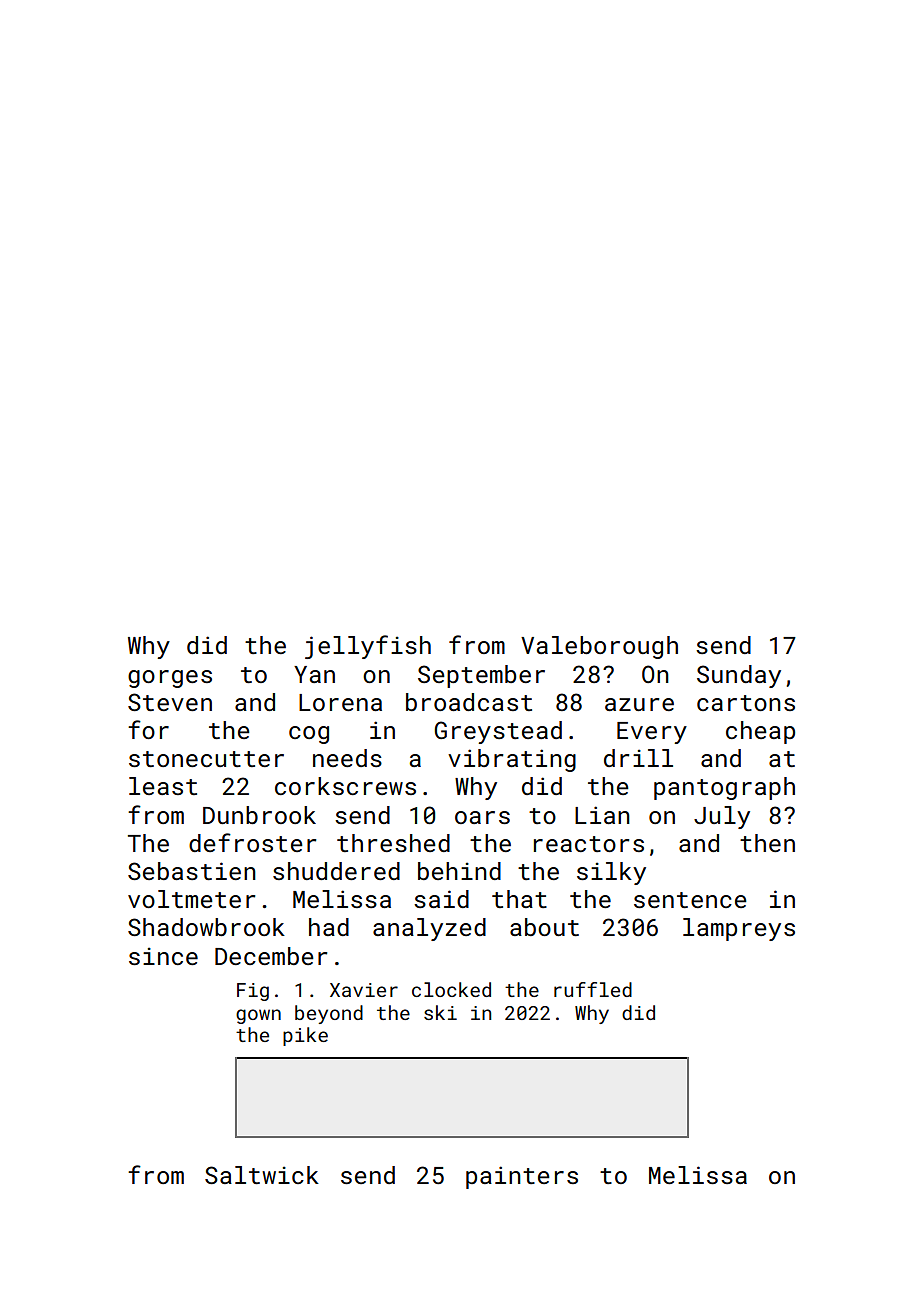 The height and width of the screenshot is (1314, 924). I want to click on analyzed, so click(429, 929).
